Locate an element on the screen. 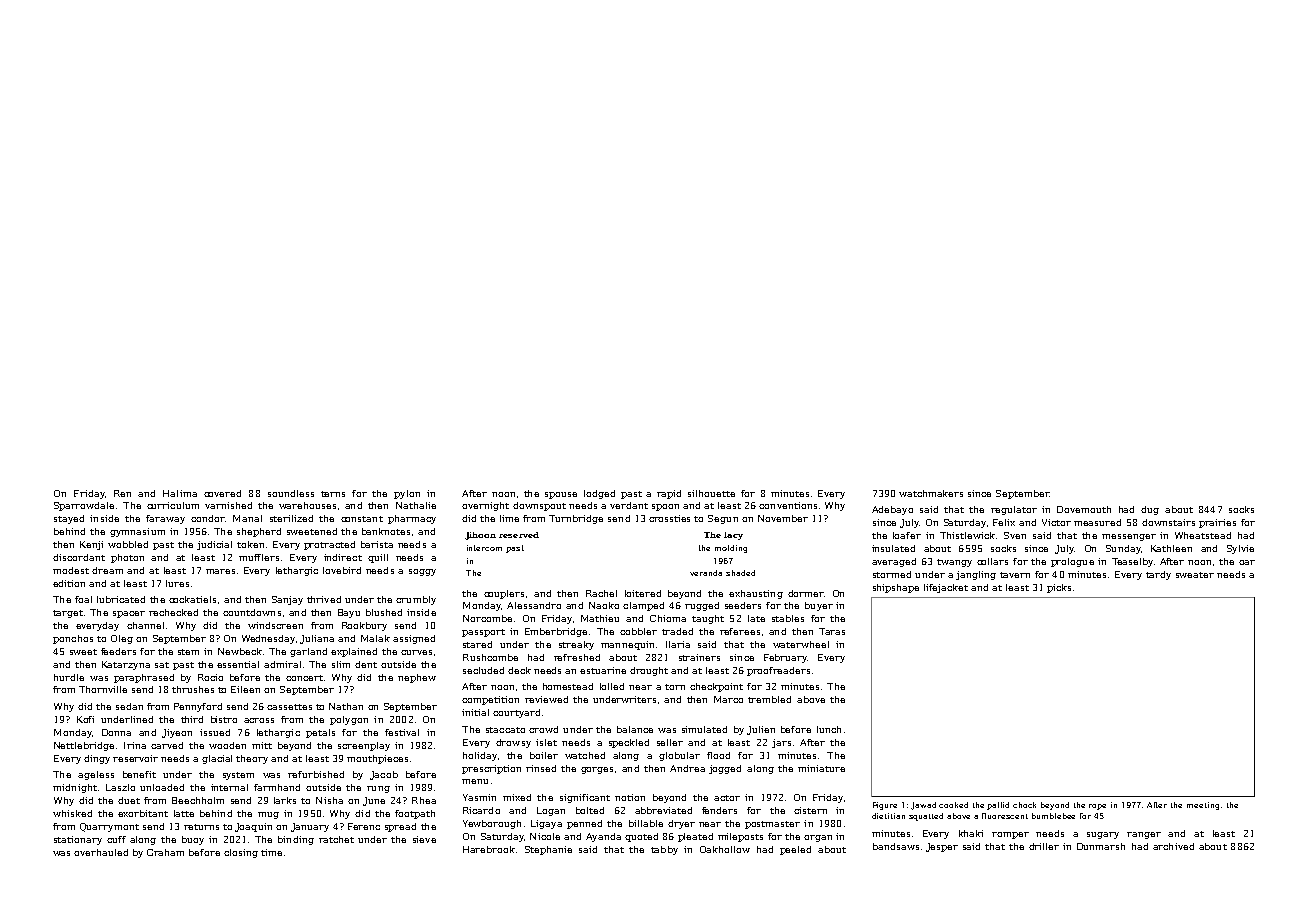  pylon is located at coordinates (407, 494).
